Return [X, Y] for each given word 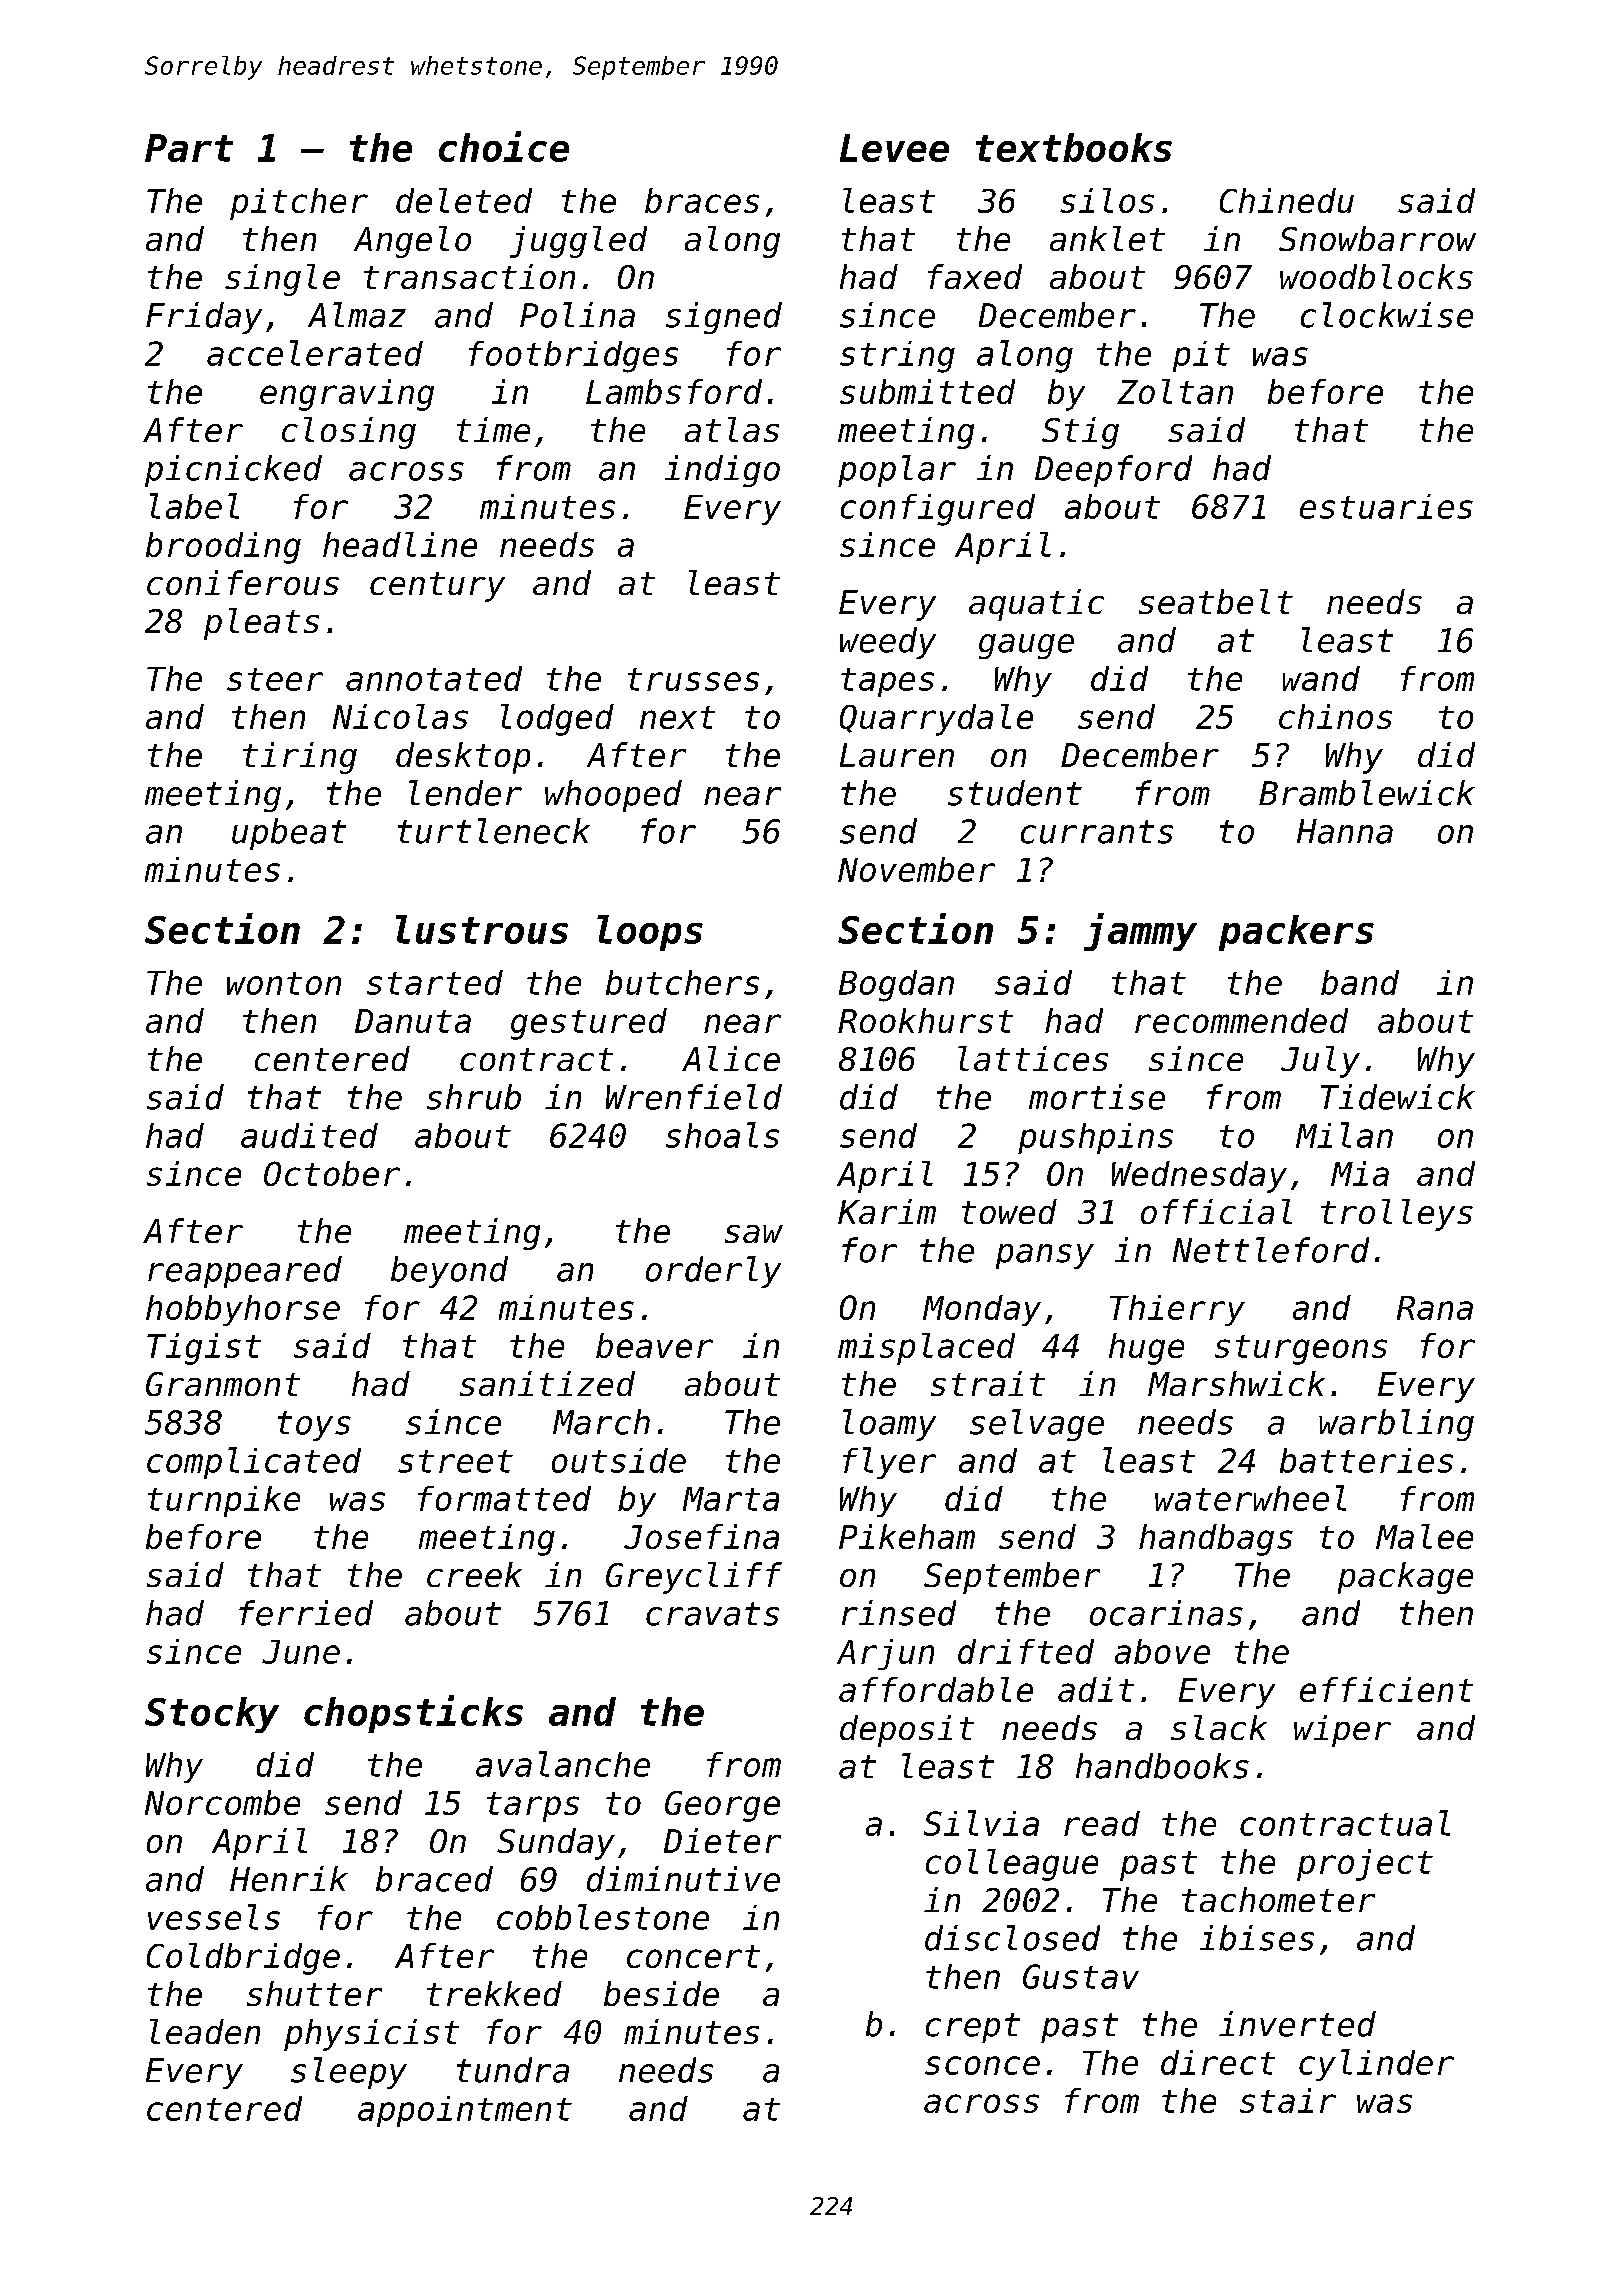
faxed [975, 276]
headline [400, 544]
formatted [504, 1498]
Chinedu [1287, 200]
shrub [474, 1097]
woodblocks [1376, 276]
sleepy [349, 2073]
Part [189, 148]
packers [1296, 933]
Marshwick [1236, 1383]
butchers [682, 982]
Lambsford [674, 391]
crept [973, 2028]
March [601, 1422]
